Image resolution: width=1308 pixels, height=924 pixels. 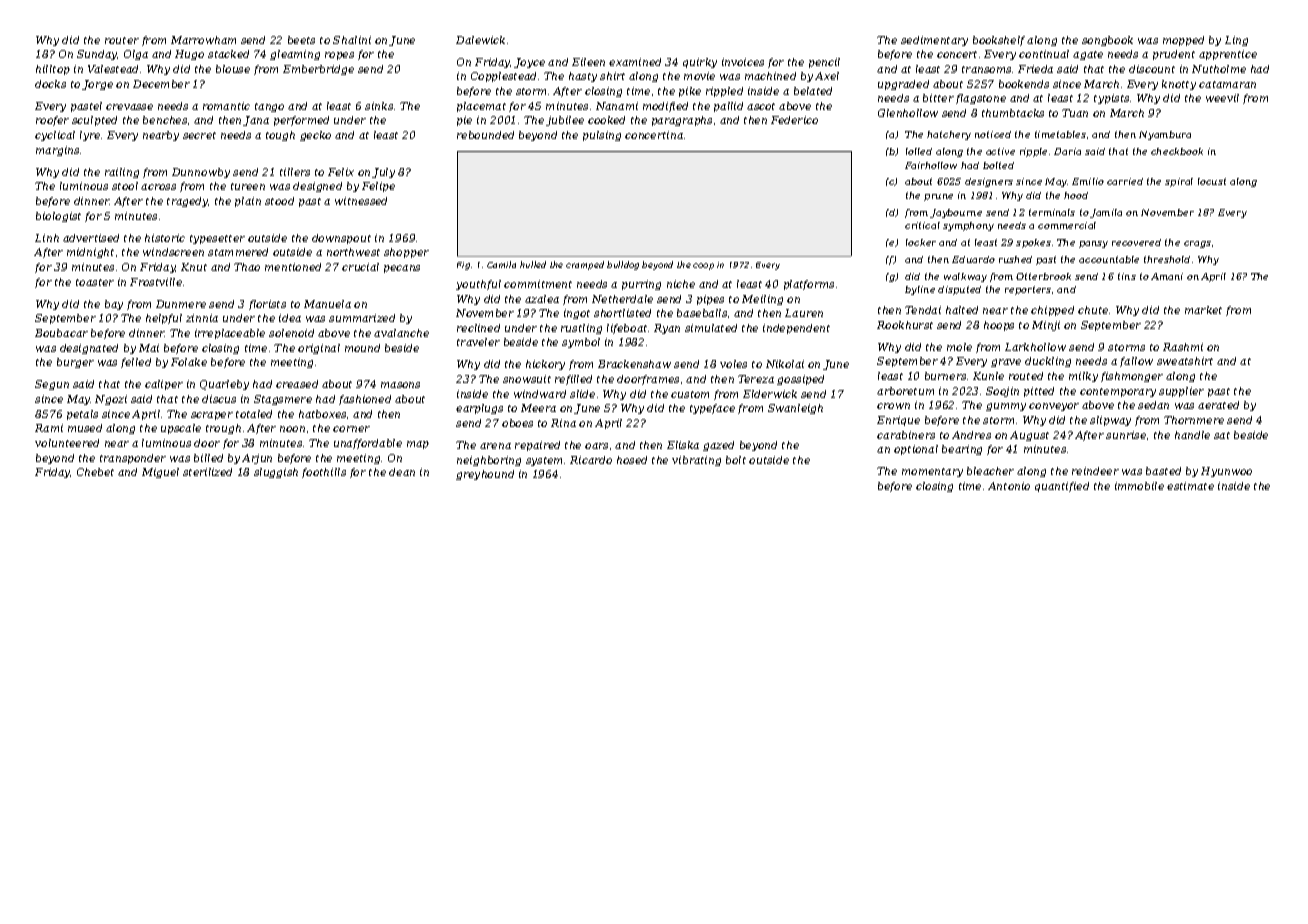 What do you see at coordinates (1110, 421) in the image?
I see `slipway` at bounding box center [1110, 421].
